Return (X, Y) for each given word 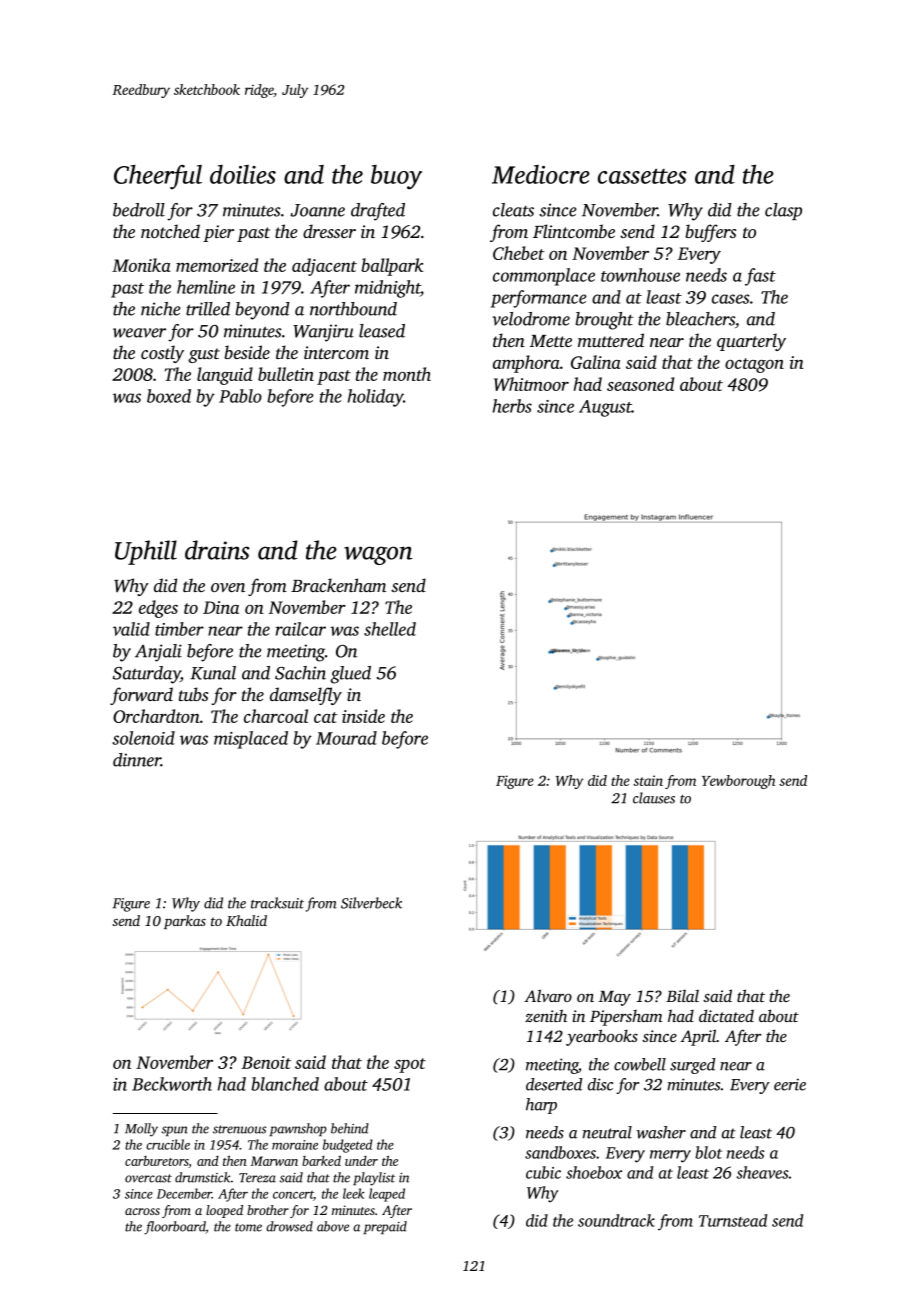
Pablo (240, 396)
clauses (654, 798)
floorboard (175, 1228)
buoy (396, 177)
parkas (185, 922)
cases (731, 299)
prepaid (385, 1227)
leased (382, 331)
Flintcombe (574, 231)
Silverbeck (371, 903)
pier (218, 233)
